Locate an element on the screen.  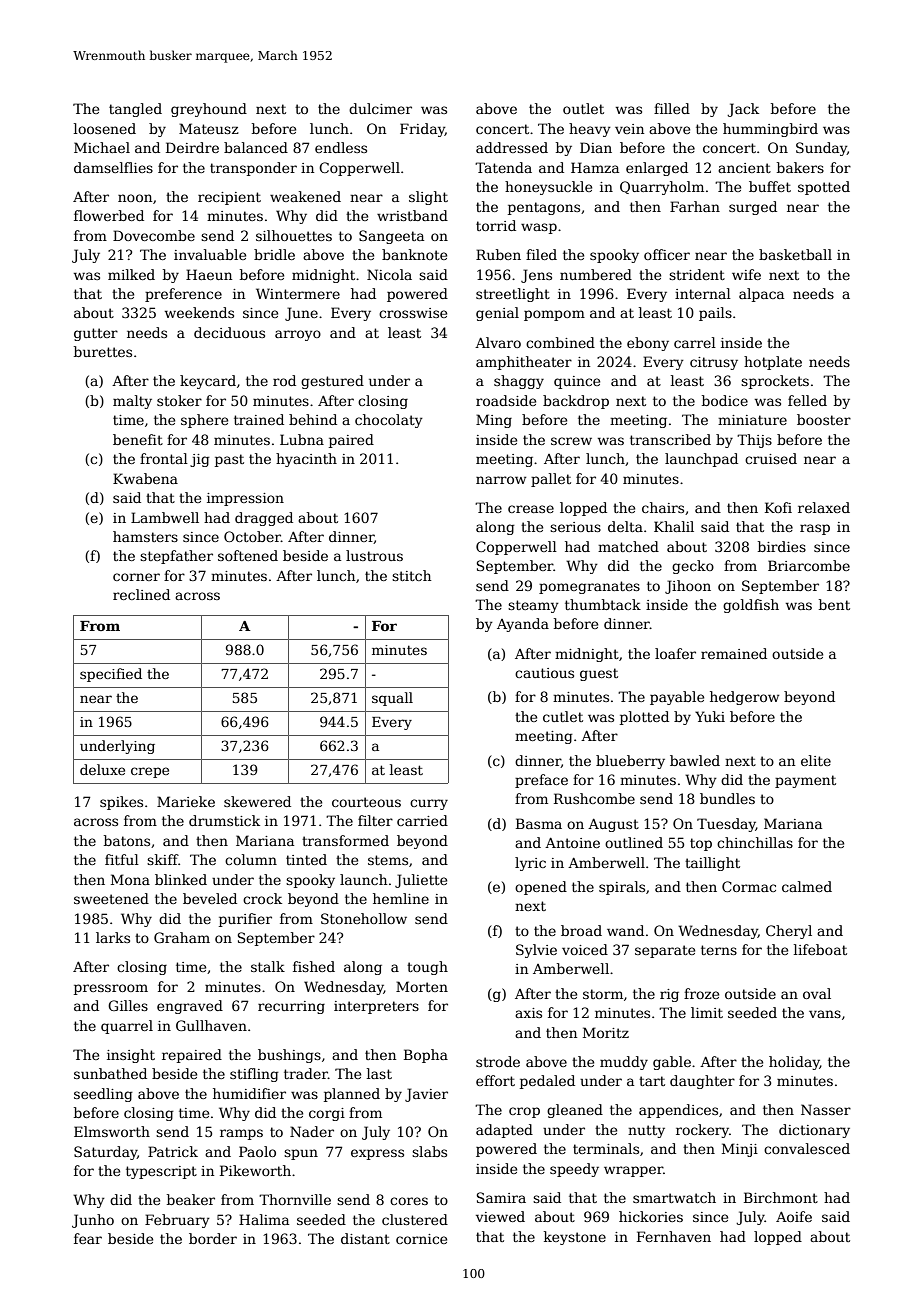
greyhound is located at coordinates (209, 110).
